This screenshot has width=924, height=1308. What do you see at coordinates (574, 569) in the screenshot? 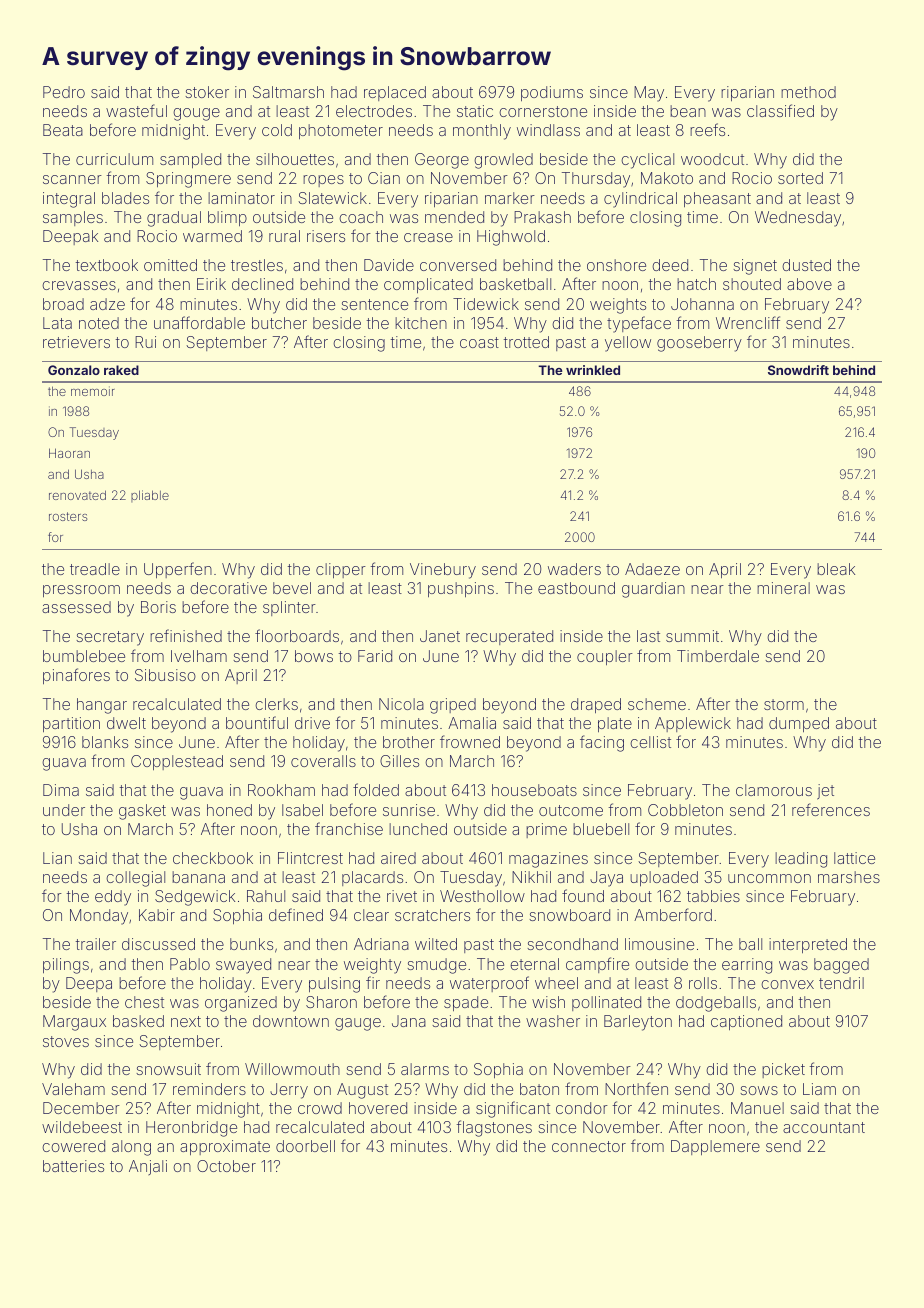
I see `waders` at bounding box center [574, 569].
